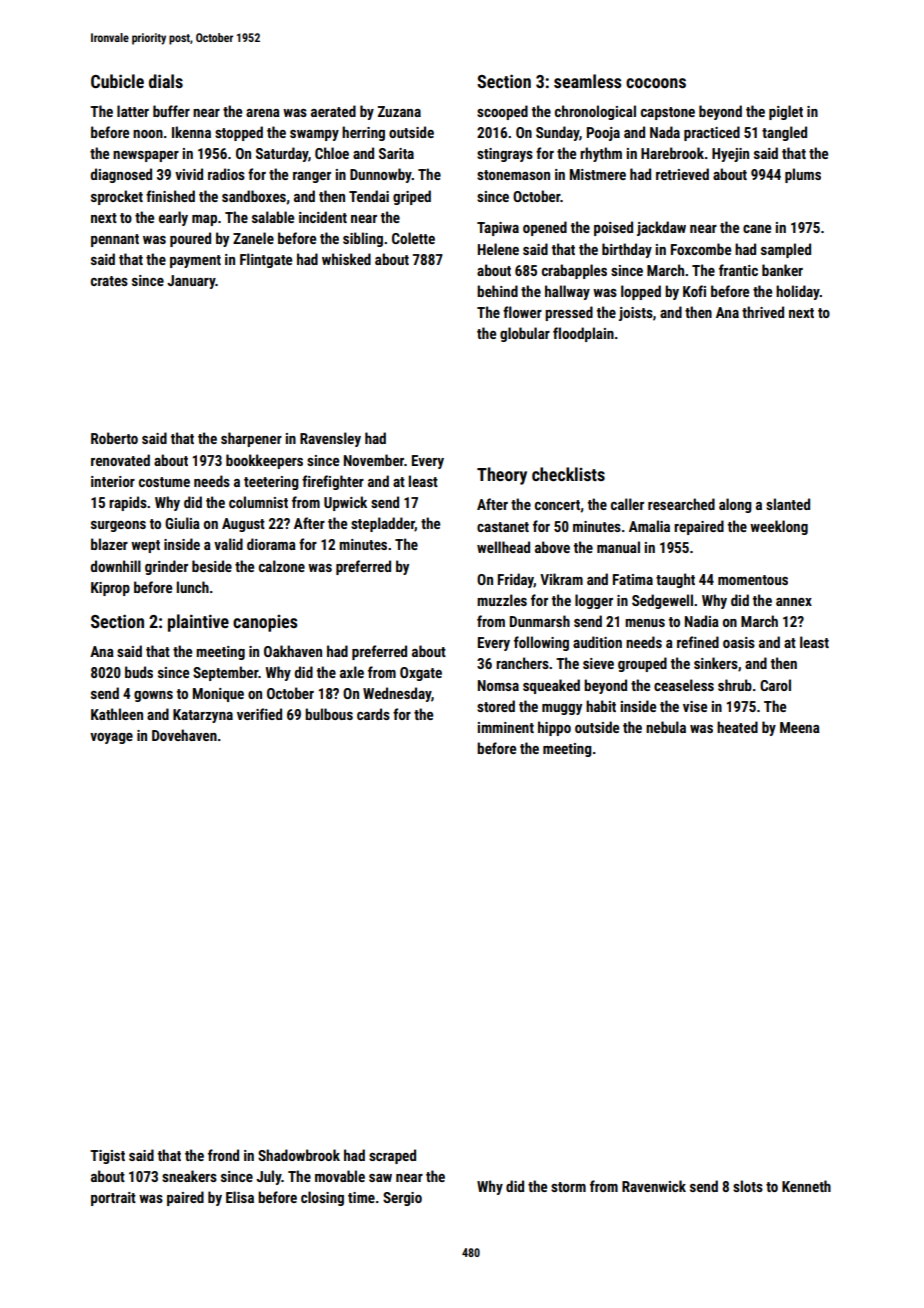 The height and width of the screenshot is (1308, 924). What do you see at coordinates (223, 1155) in the screenshot?
I see `frond` at bounding box center [223, 1155].
